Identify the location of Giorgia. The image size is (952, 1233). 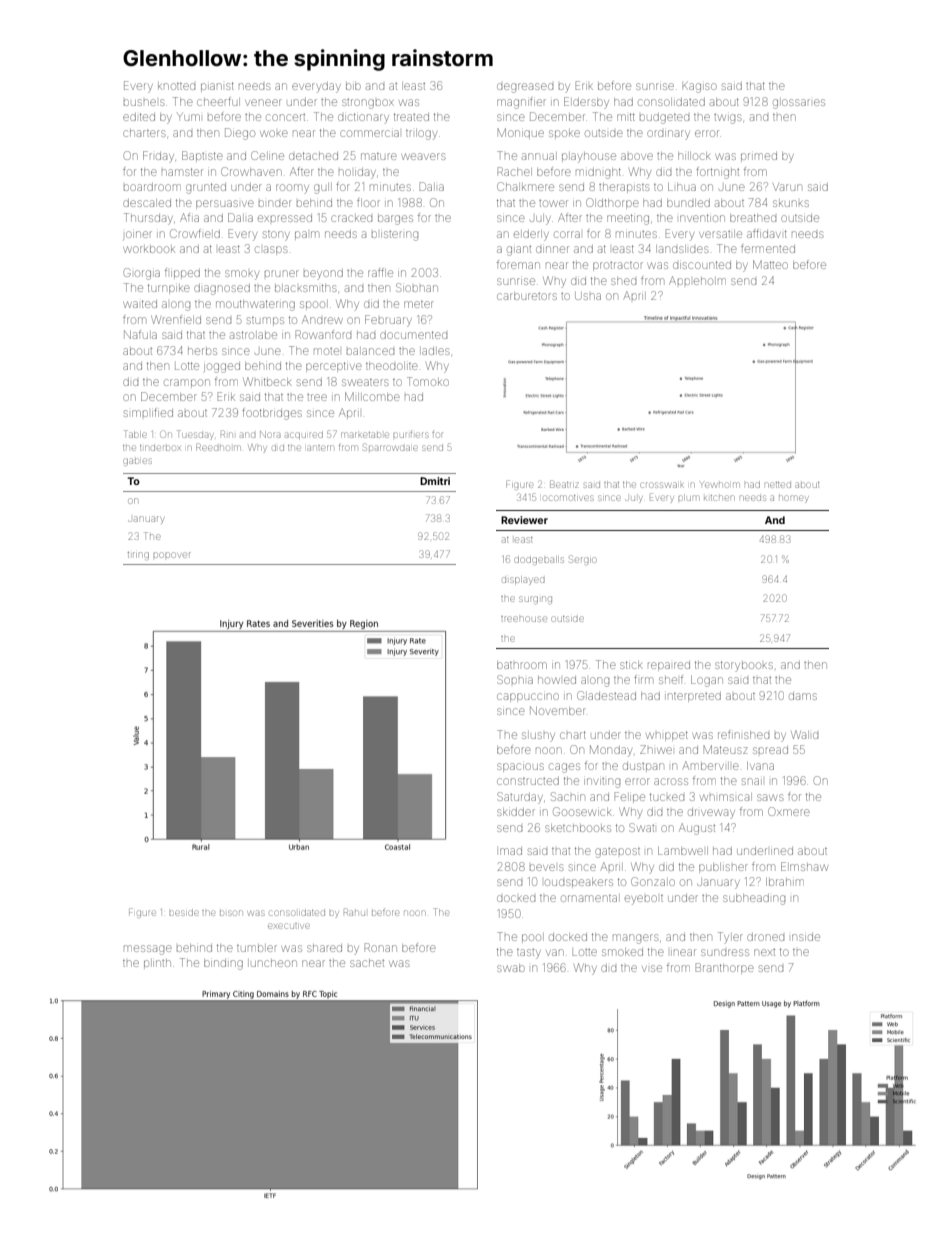
(142, 274).
